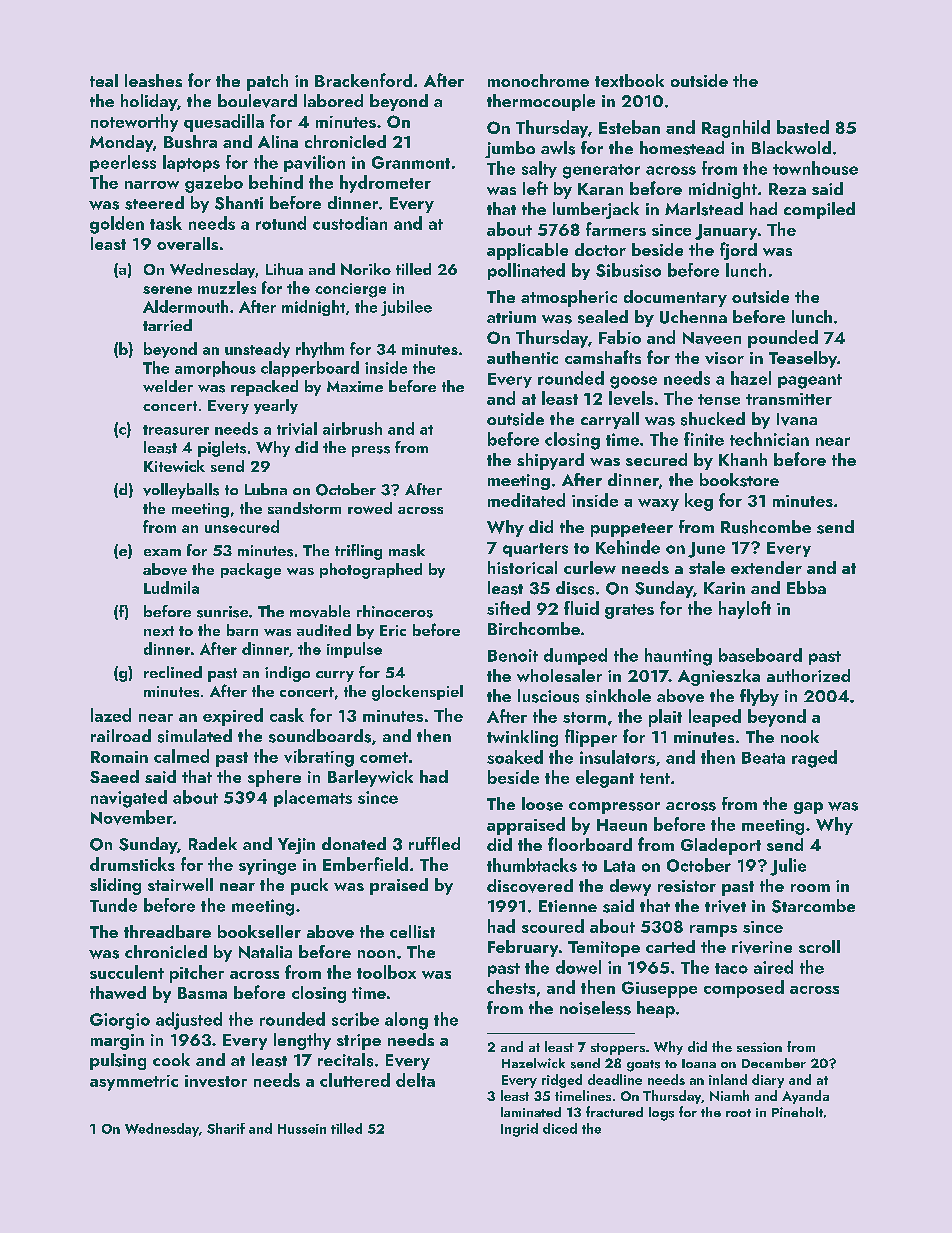 The height and width of the image is (1233, 952). What do you see at coordinates (226, 1128) in the image?
I see `Sharif` at bounding box center [226, 1128].
